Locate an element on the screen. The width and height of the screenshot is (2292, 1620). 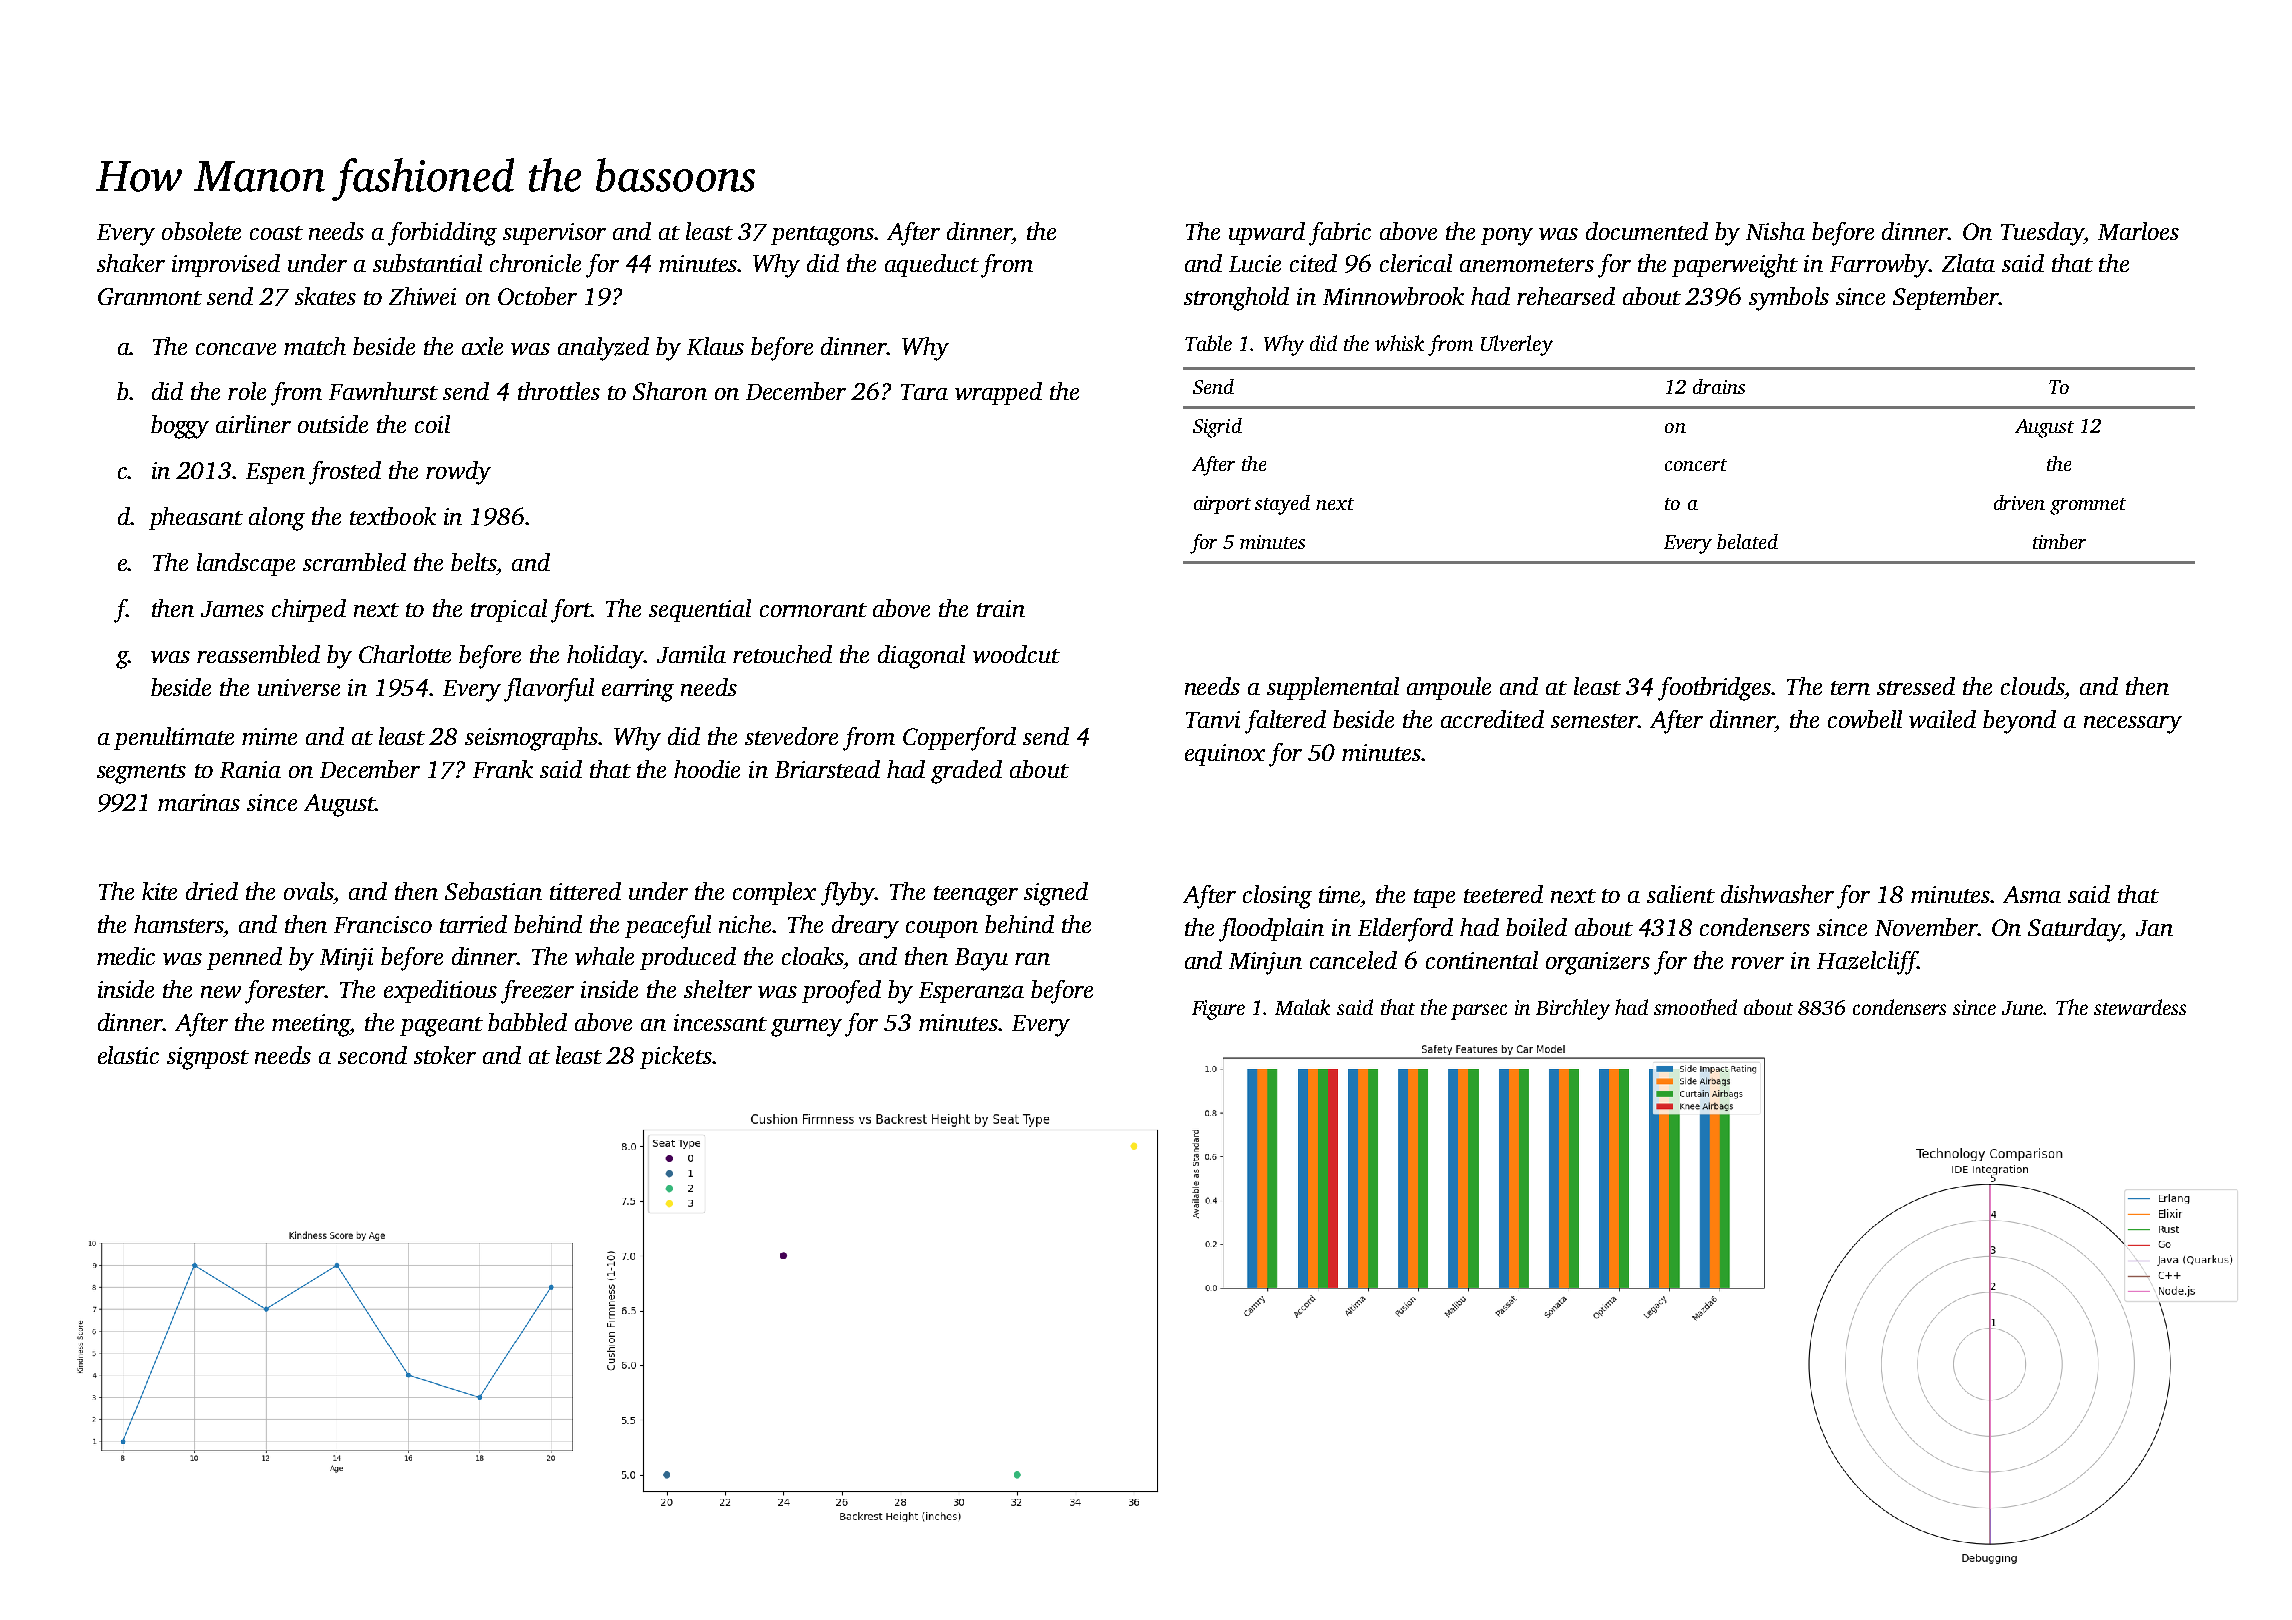
belated is located at coordinates (1747, 541).
